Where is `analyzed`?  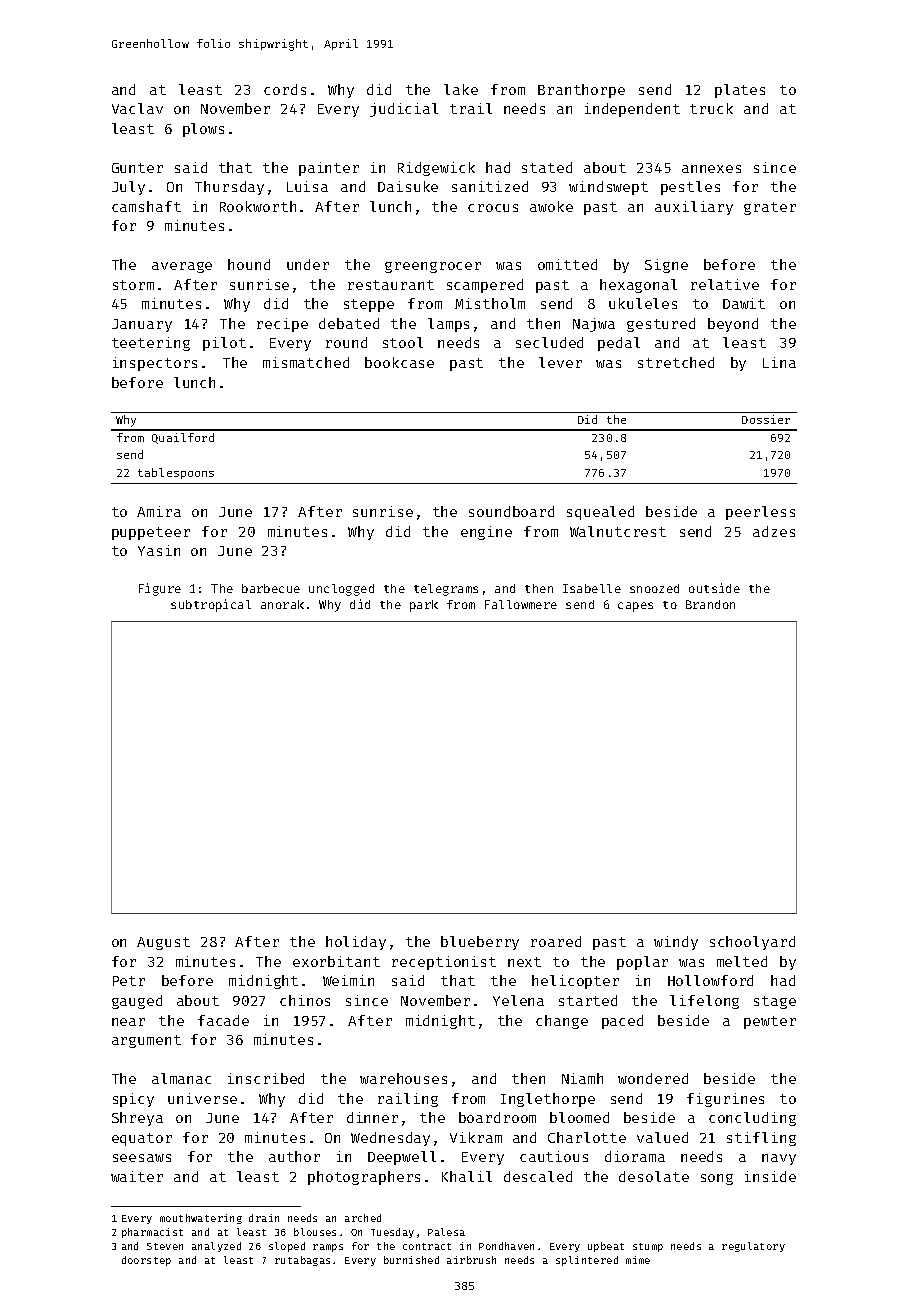 analyzed is located at coordinates (216, 1247).
